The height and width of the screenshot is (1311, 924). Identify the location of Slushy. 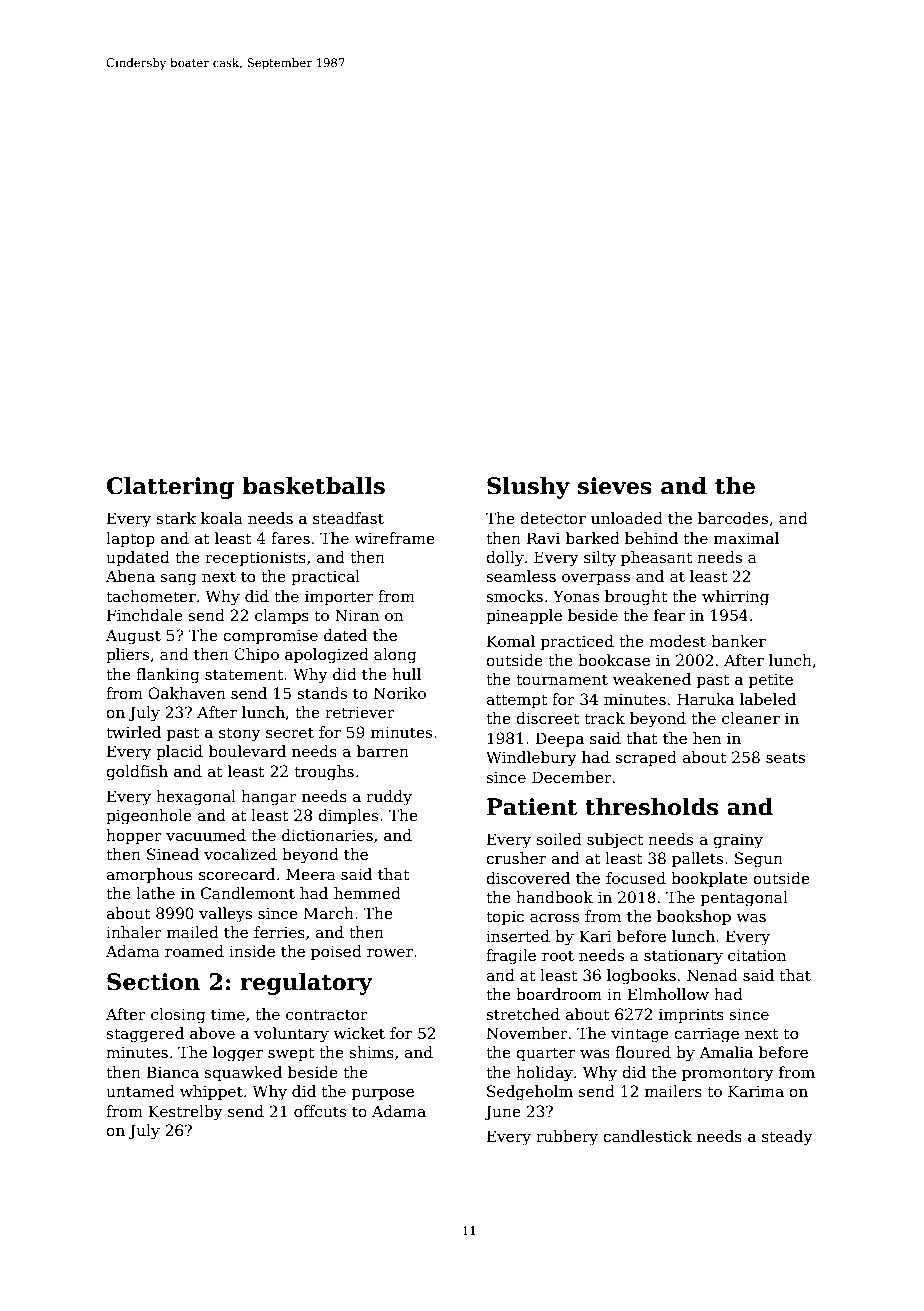
(528, 487).
